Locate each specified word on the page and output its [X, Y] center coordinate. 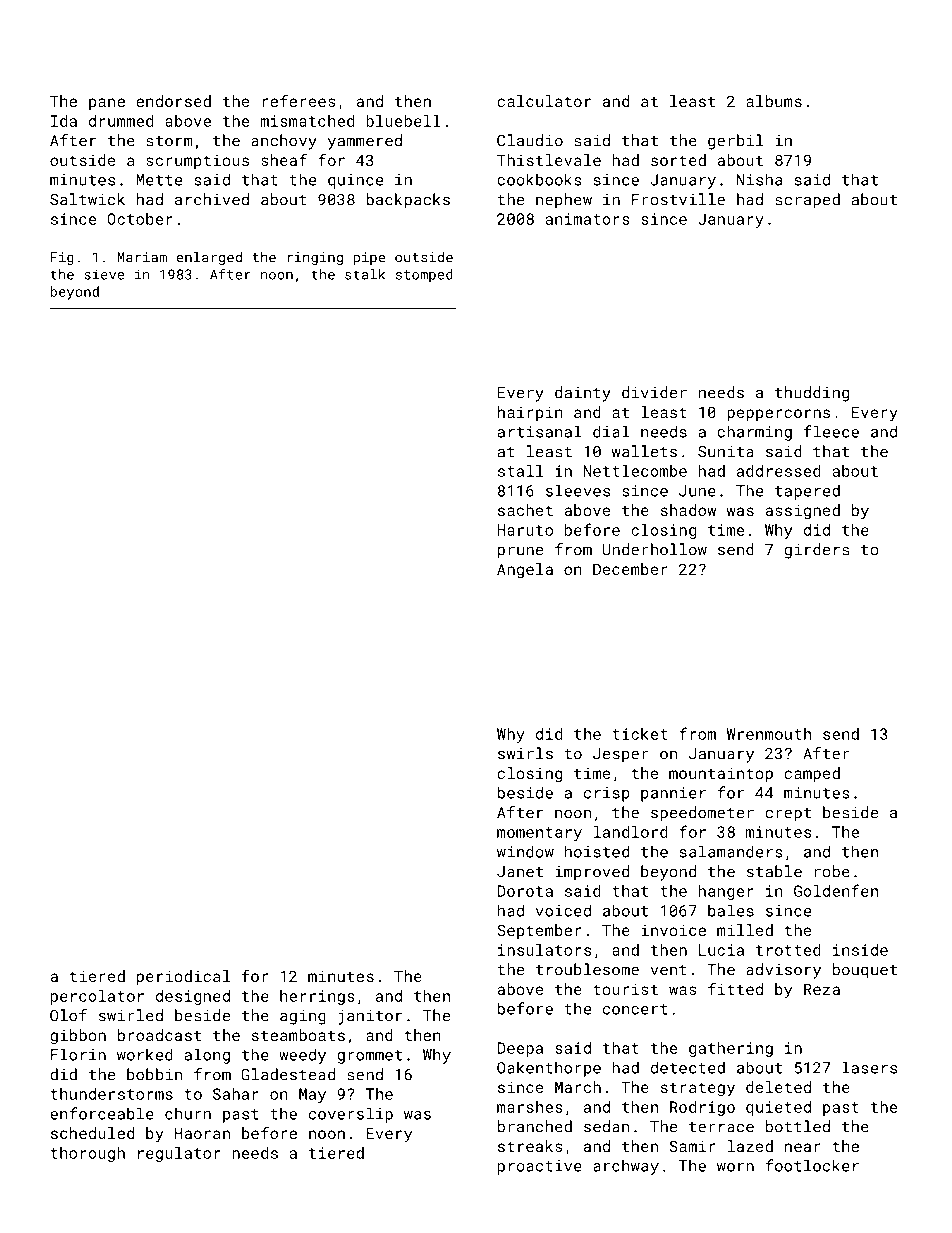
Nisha [759, 179]
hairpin [530, 413]
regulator [179, 1154]
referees [299, 101]
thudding [812, 394]
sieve [104, 274]
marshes [530, 1107]
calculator [544, 101]
